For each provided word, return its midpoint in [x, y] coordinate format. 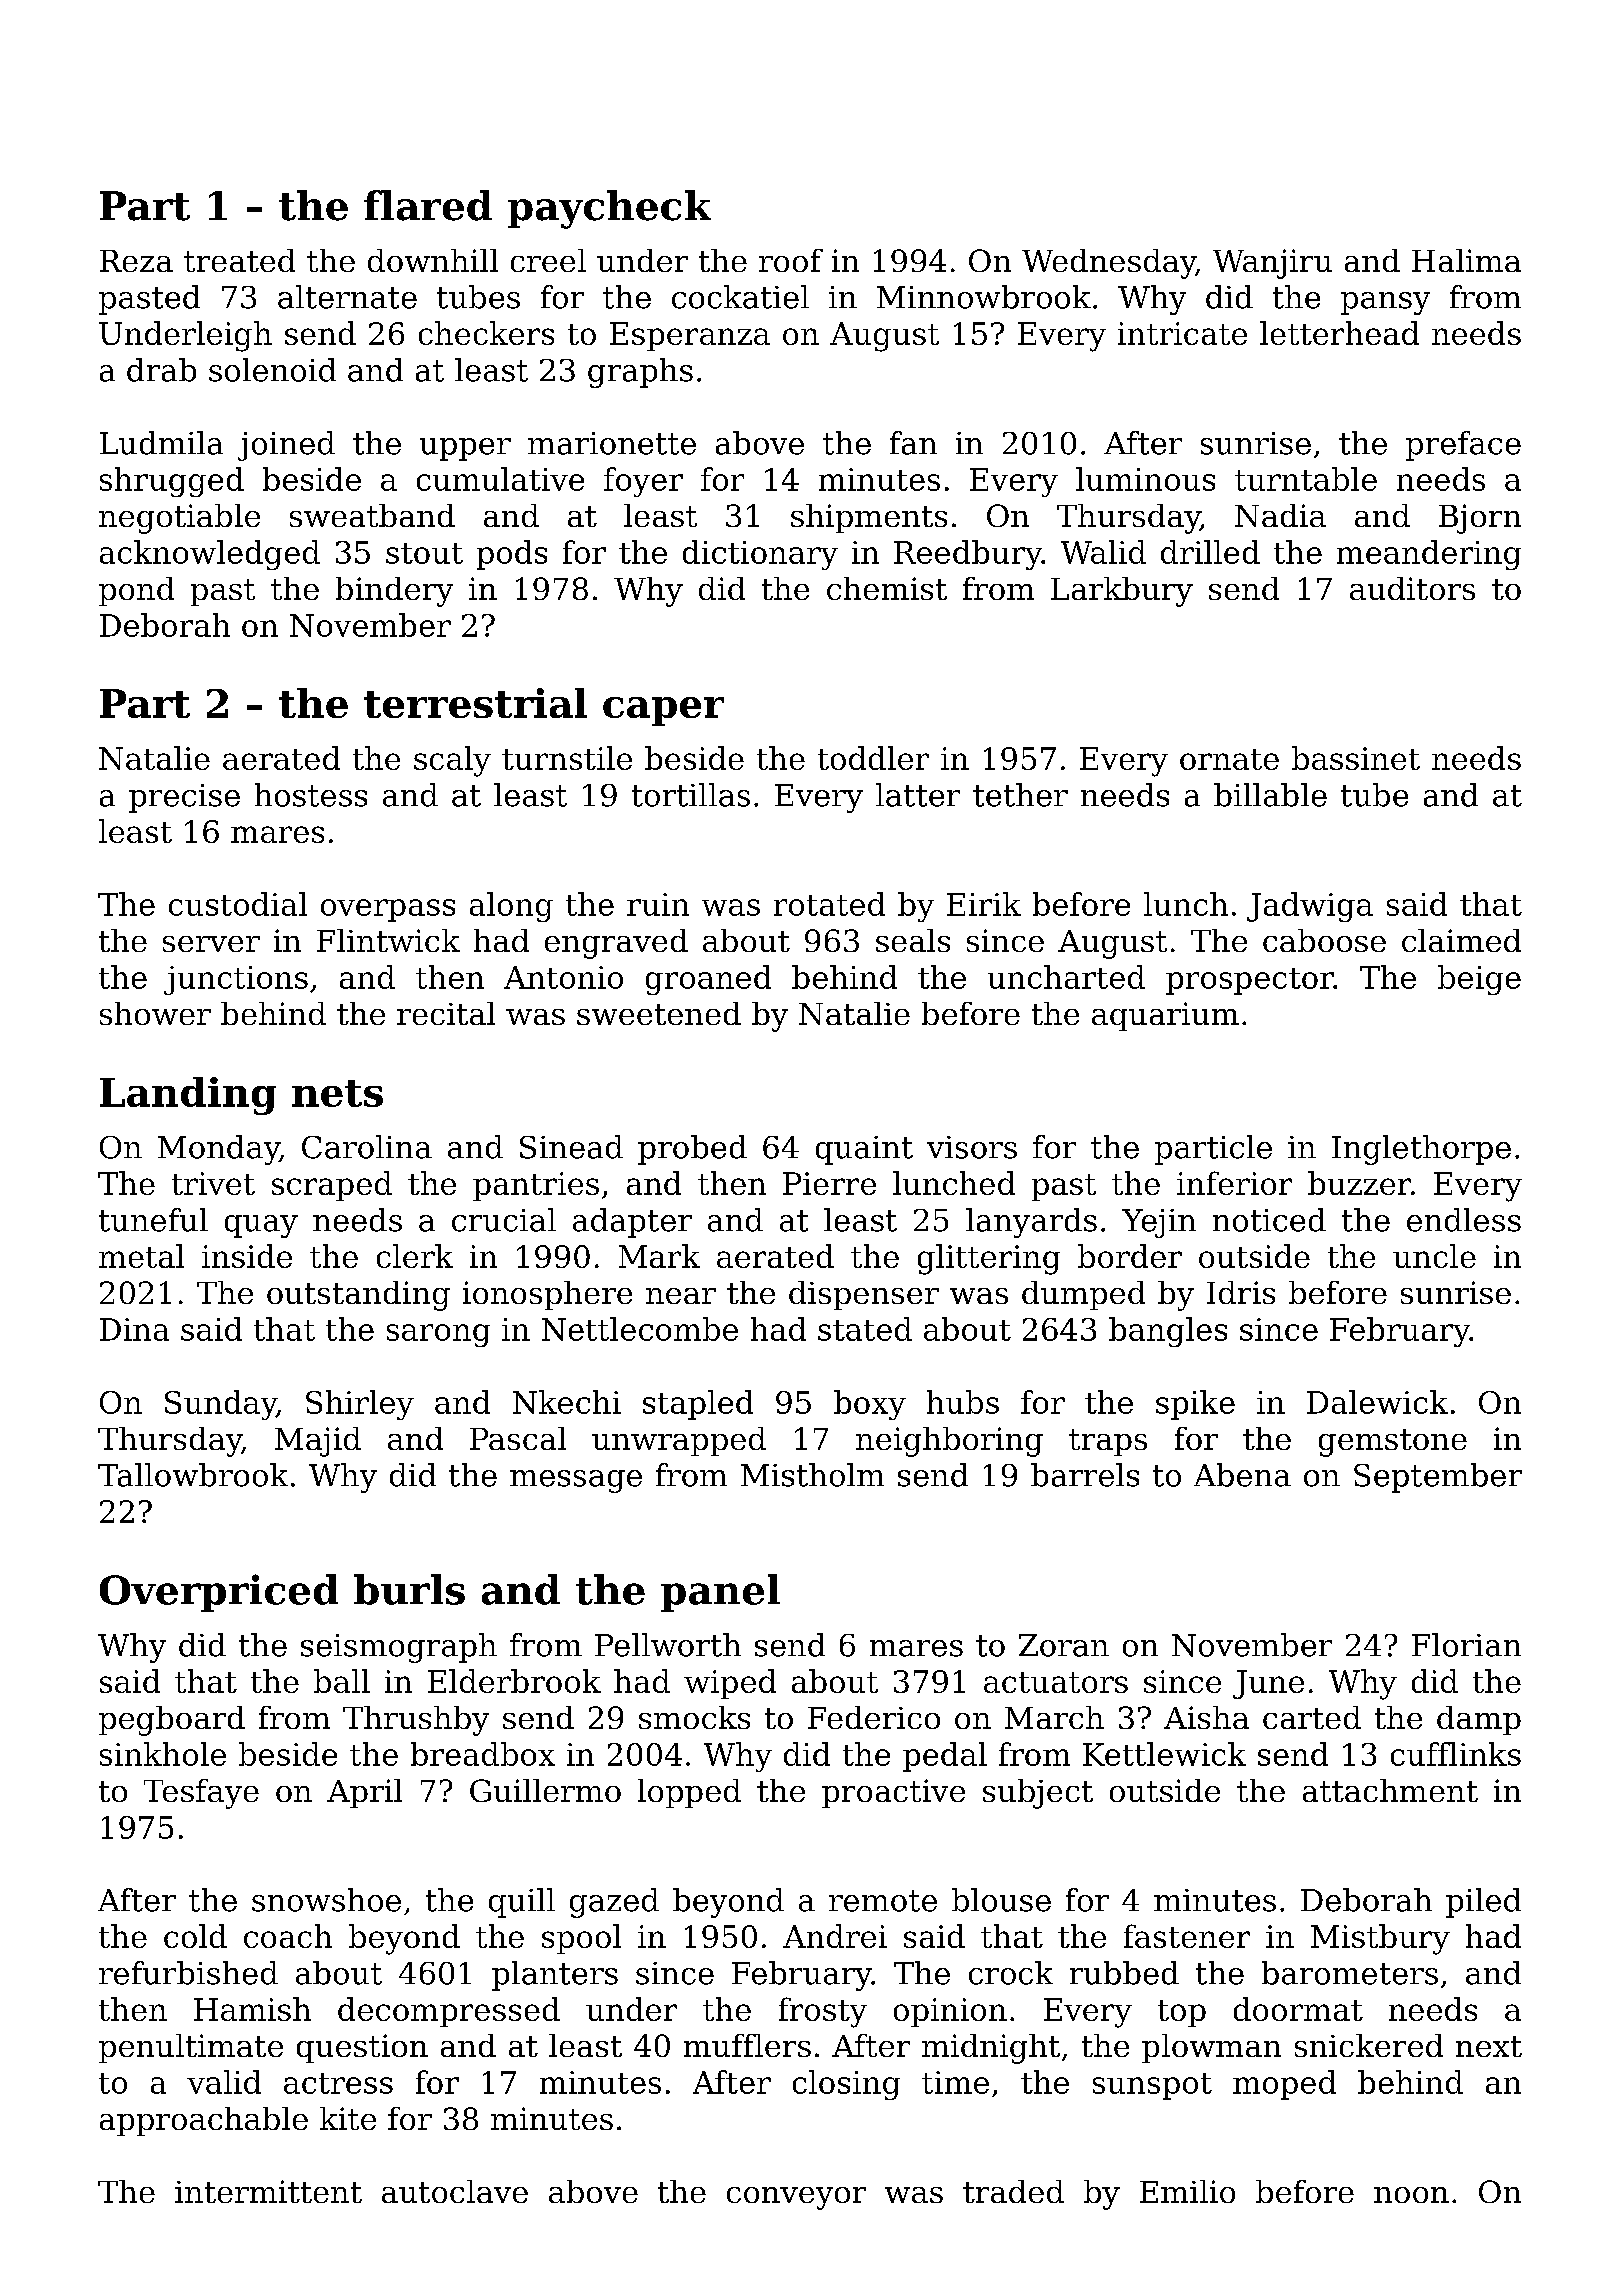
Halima [1466, 260]
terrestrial [475, 703]
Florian [1466, 1645]
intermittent [268, 2191]
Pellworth [668, 1645]
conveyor [796, 2198]
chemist [887, 588]
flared [428, 205]
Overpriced [219, 1593]
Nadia [1280, 515]
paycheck [609, 209]
